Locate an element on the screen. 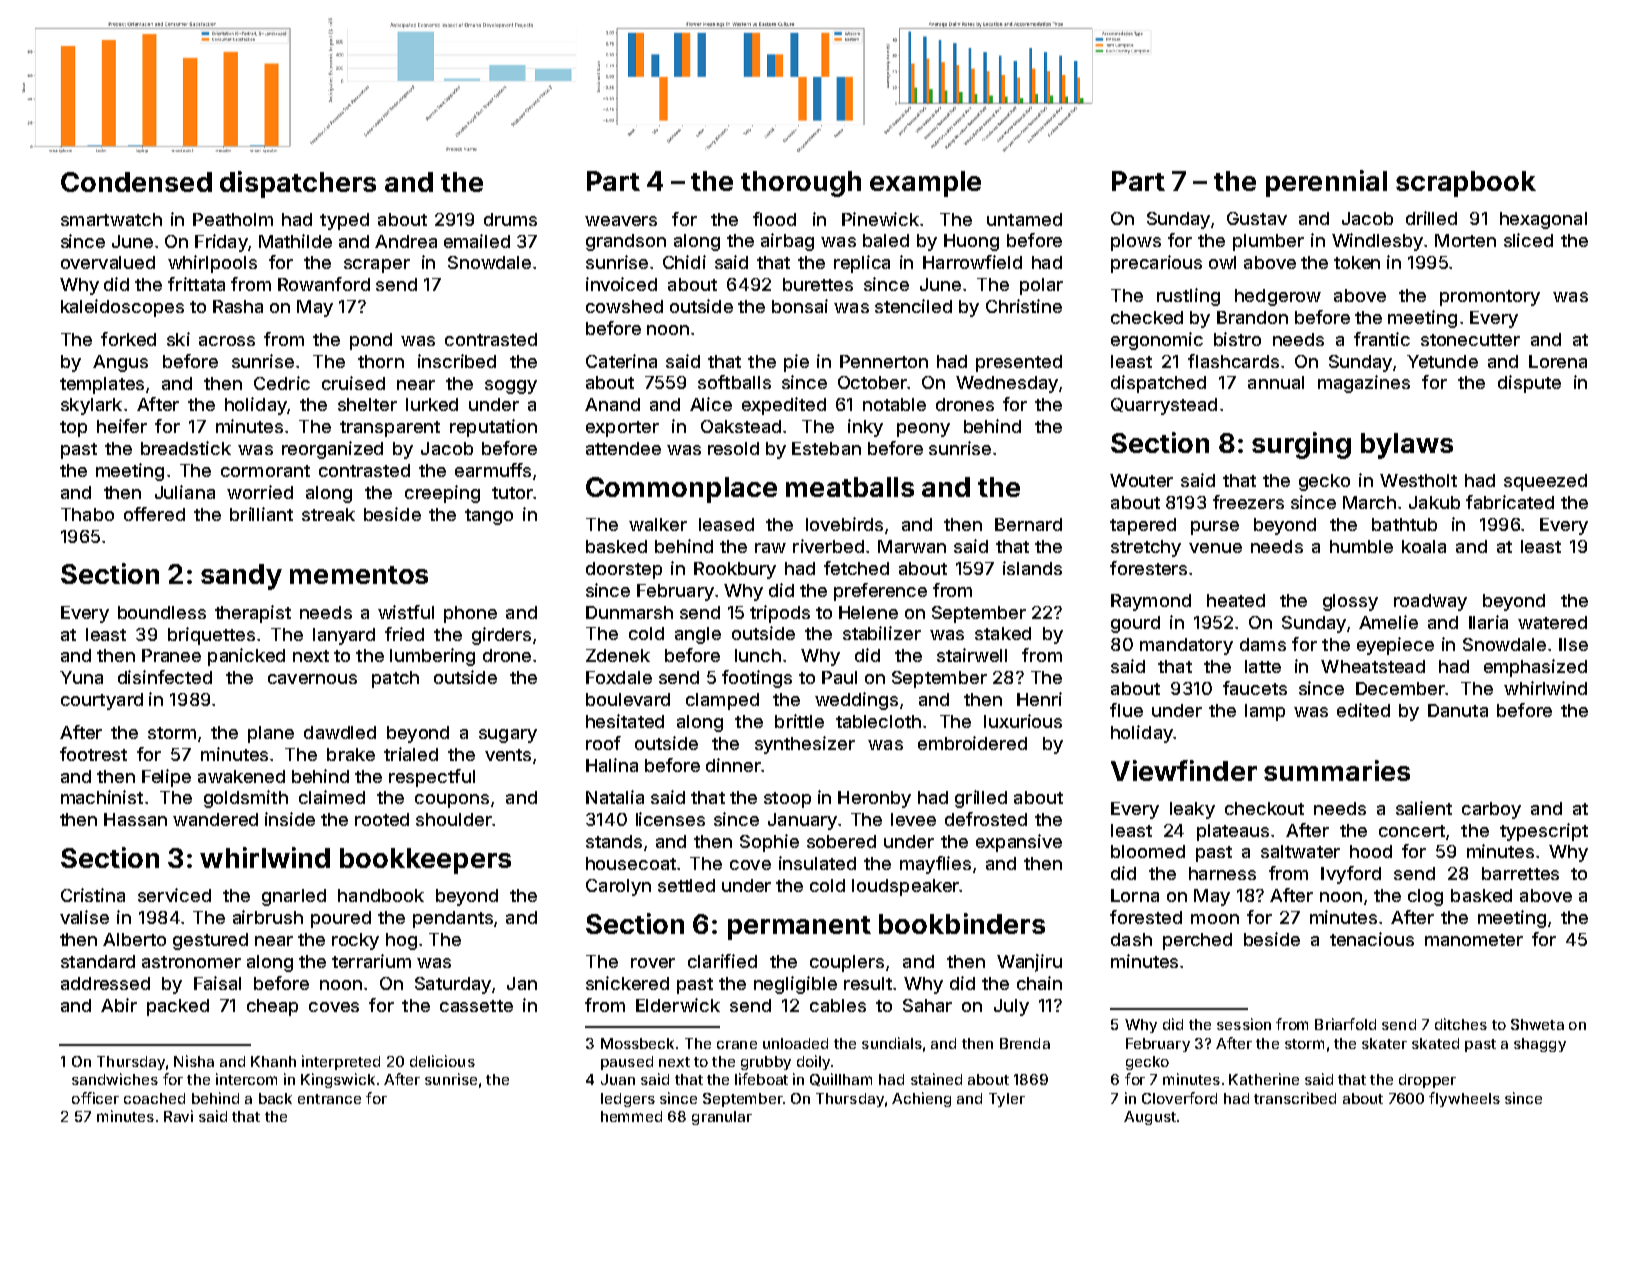 The image size is (1648, 1274). koala is located at coordinates (1424, 546).
